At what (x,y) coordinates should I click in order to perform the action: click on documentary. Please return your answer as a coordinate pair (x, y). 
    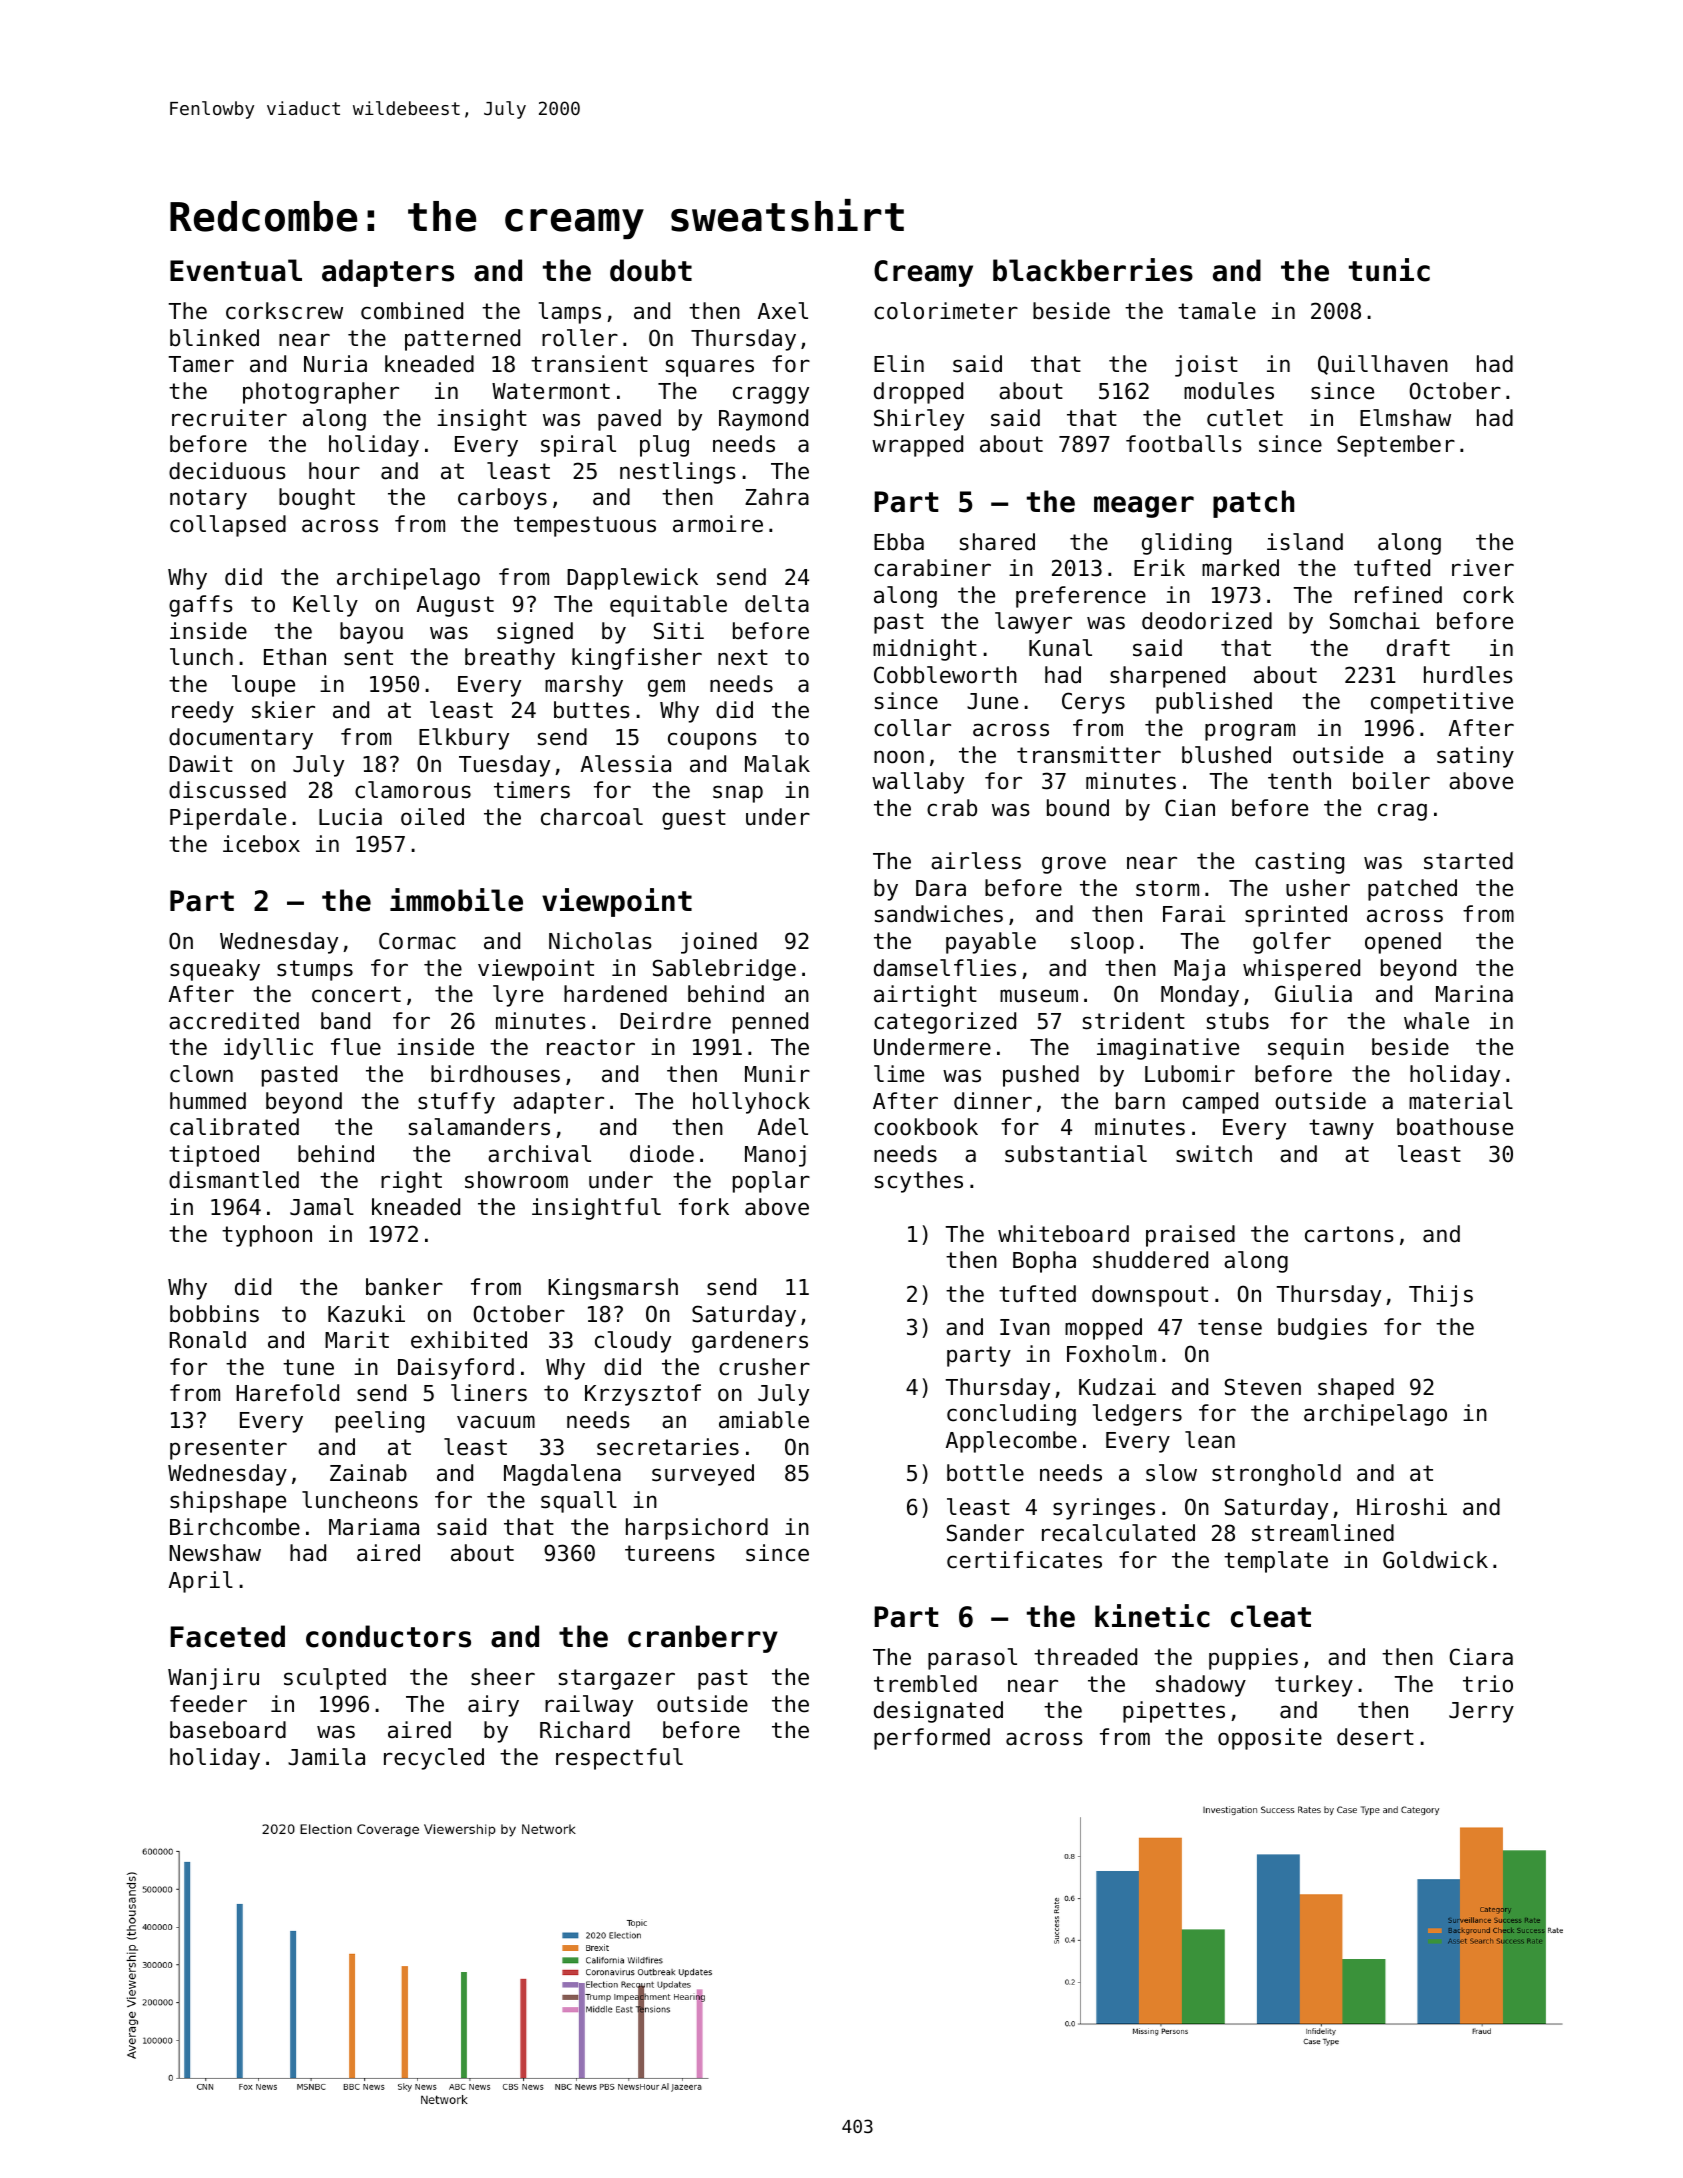
    Looking at the image, I should click on (241, 739).
